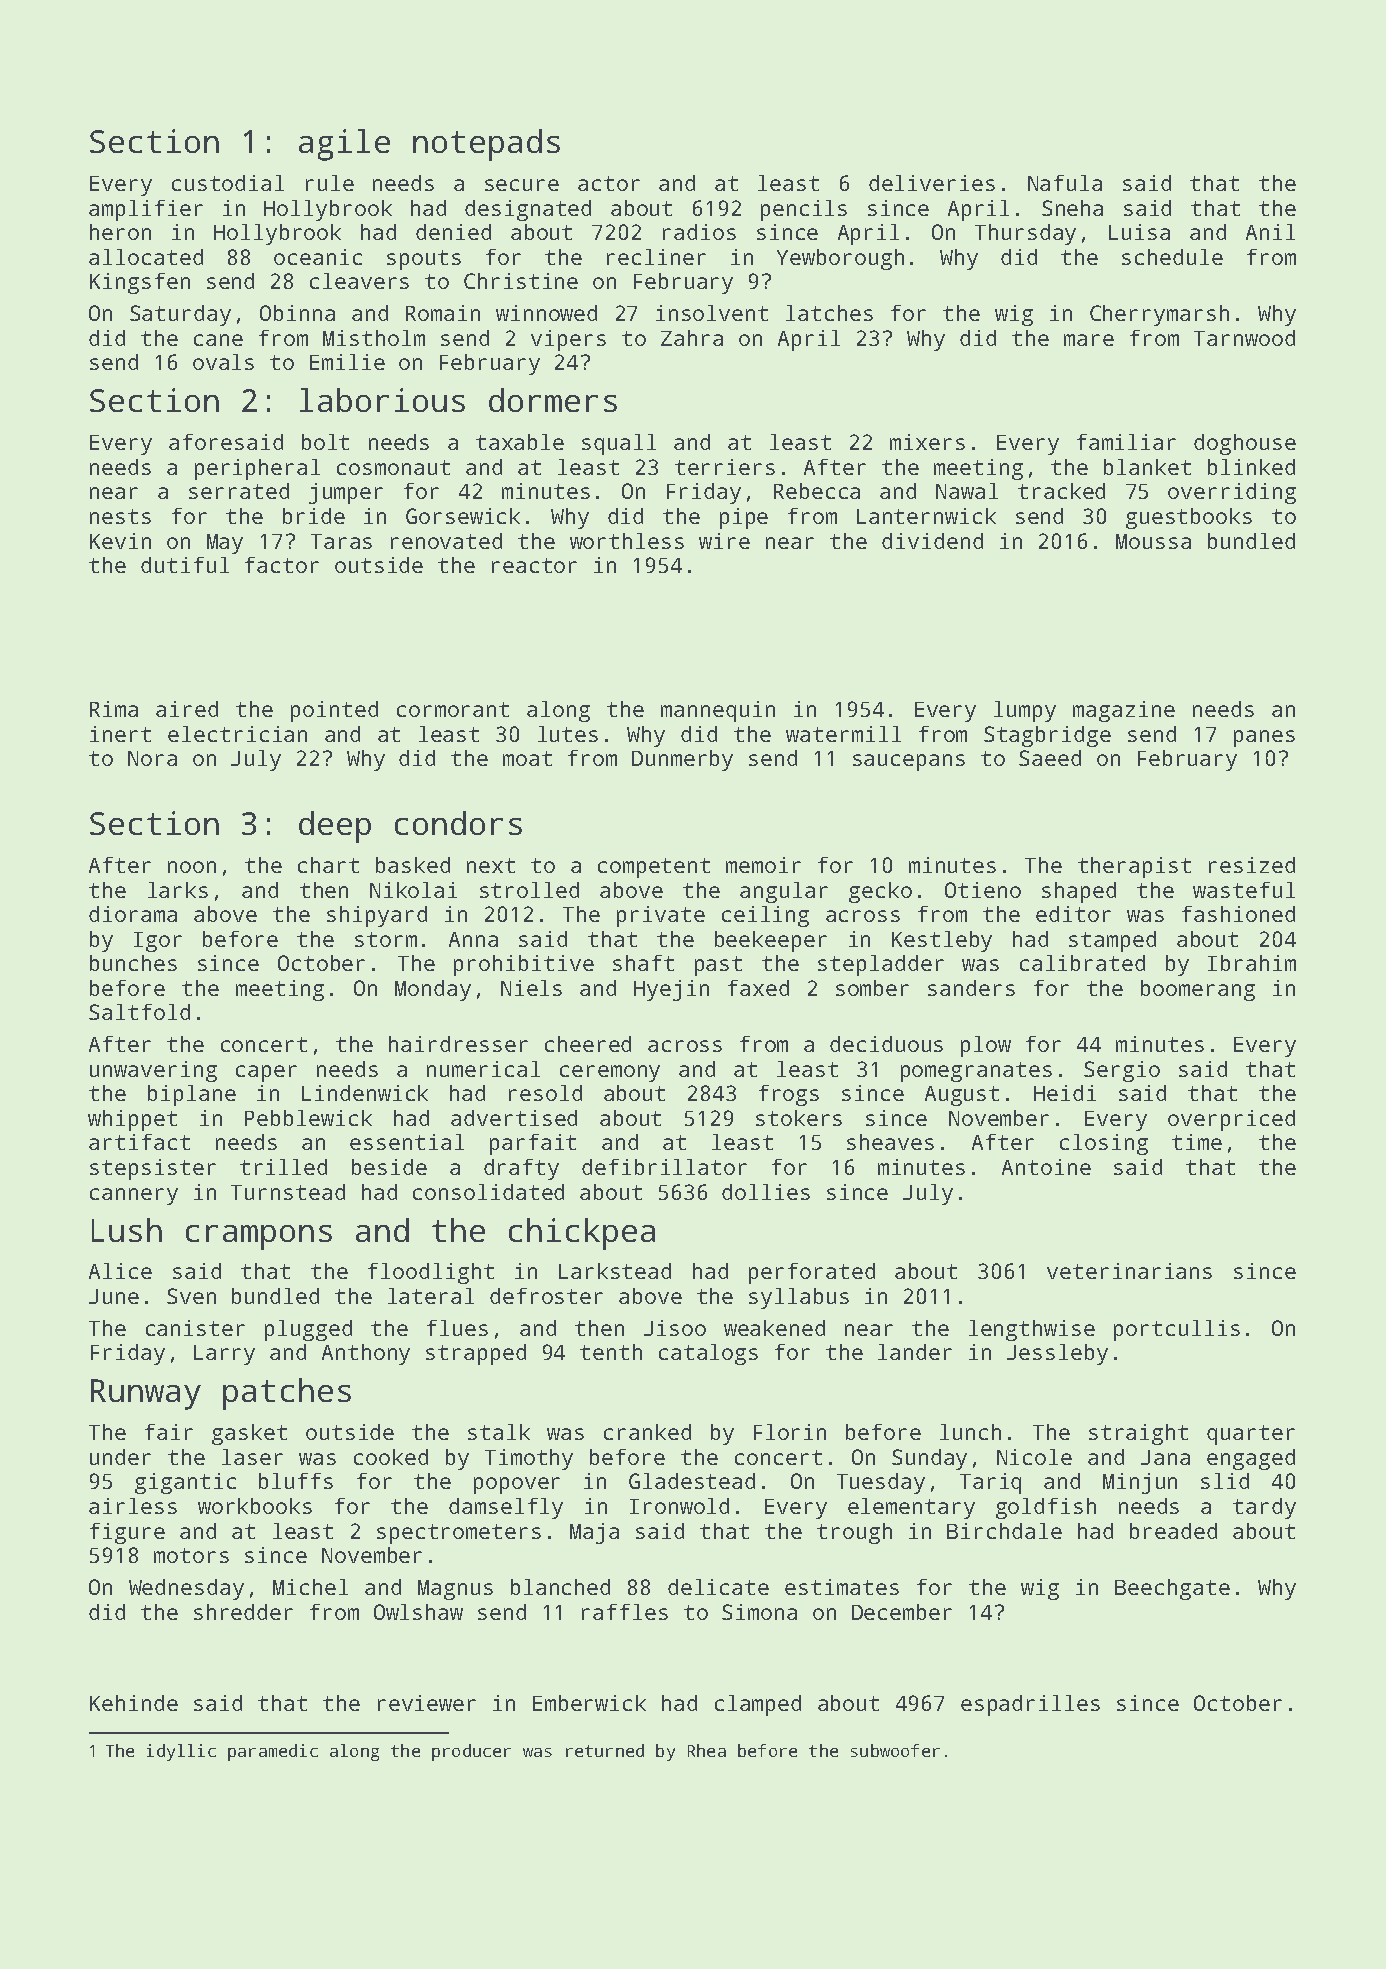 Image resolution: width=1386 pixels, height=1969 pixels. What do you see at coordinates (134, 1703) in the screenshot?
I see `Kehinde` at bounding box center [134, 1703].
